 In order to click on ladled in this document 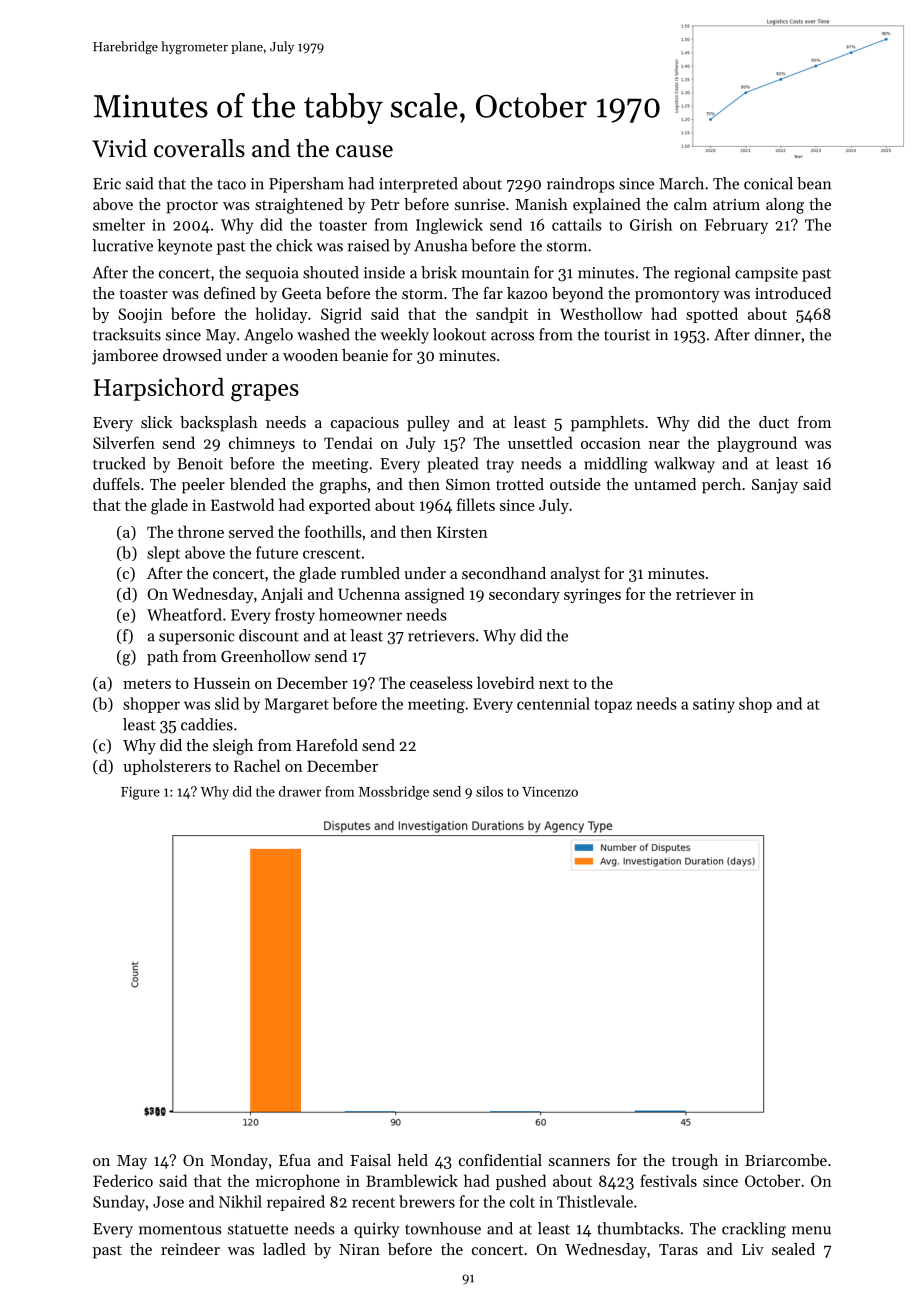, I will do `click(284, 1249)`.
